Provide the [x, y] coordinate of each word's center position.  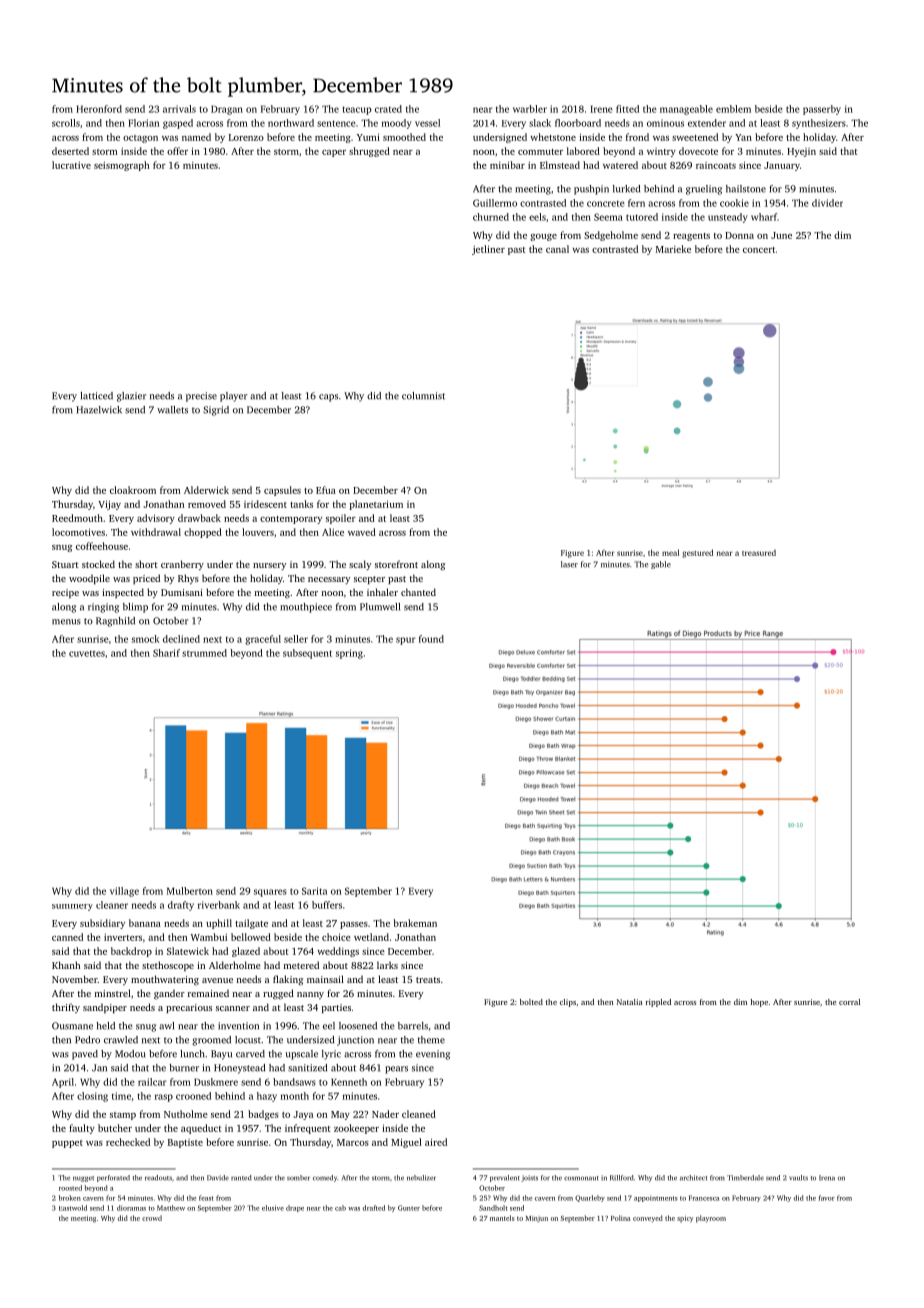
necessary [329, 580]
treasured [759, 553]
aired [436, 1142]
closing [92, 1097]
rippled [658, 1003]
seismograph [121, 166]
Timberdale [745, 1178]
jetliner [488, 250]
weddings [338, 952]
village [124, 892]
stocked [98, 564]
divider [827, 203]
